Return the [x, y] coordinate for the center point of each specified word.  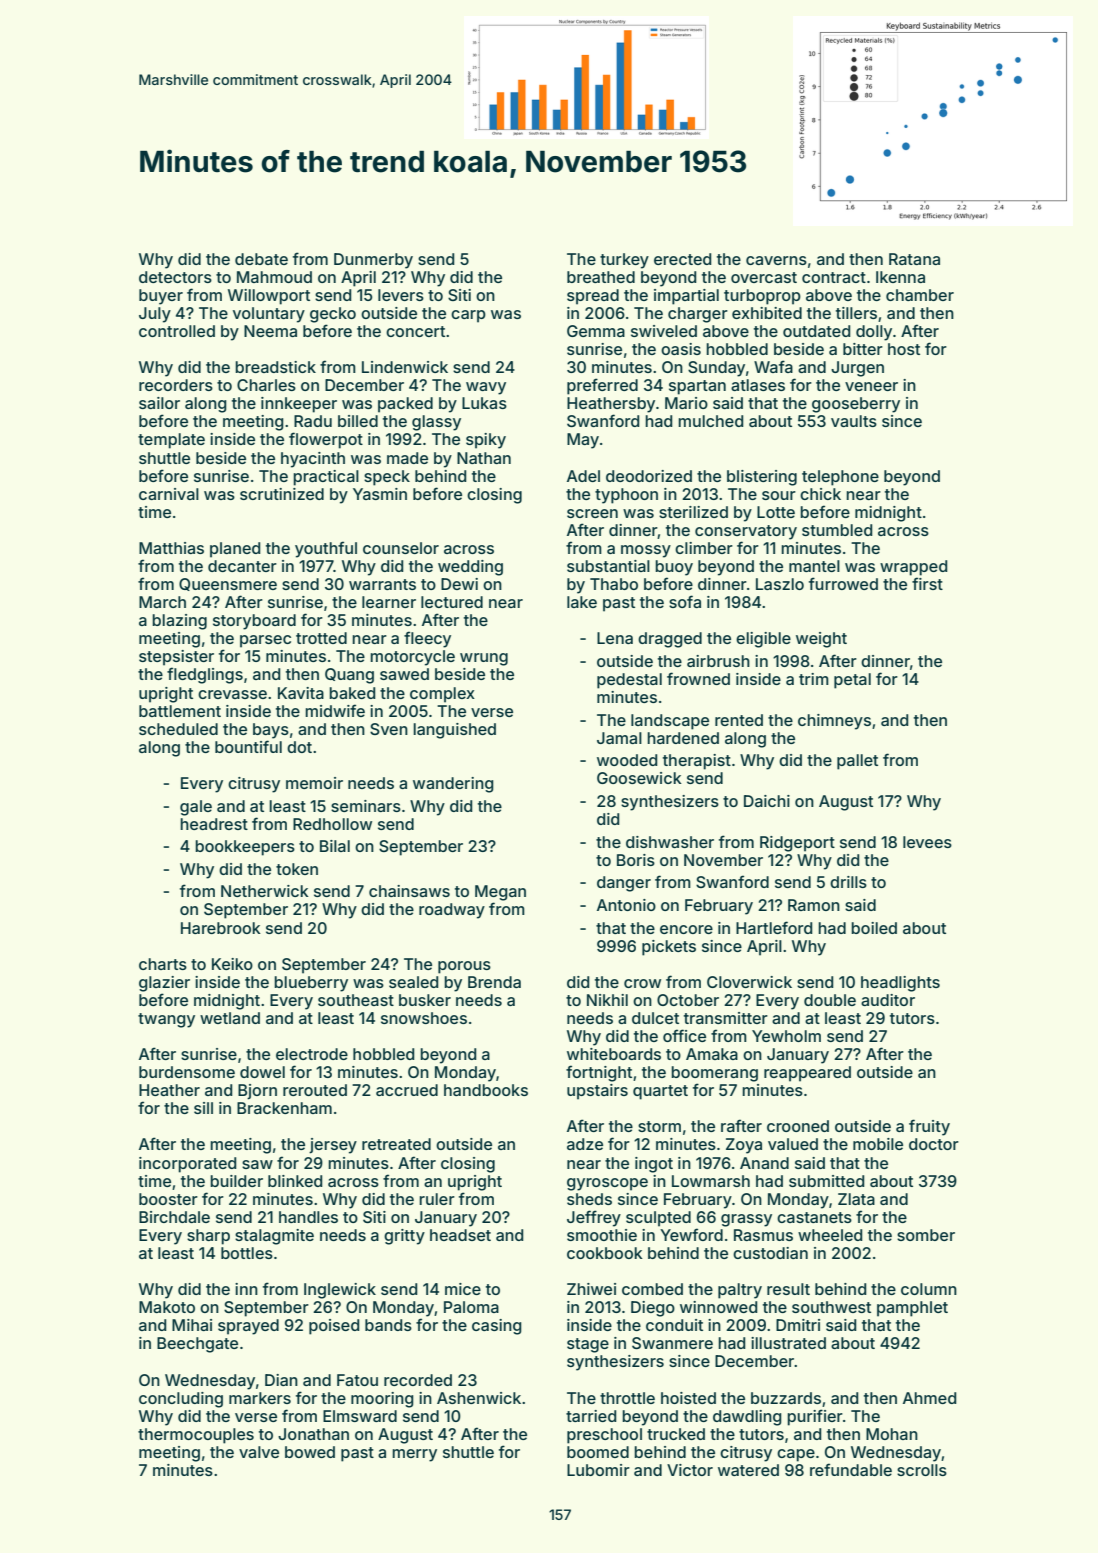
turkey [624, 261]
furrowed [843, 583]
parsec [265, 641]
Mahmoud [274, 277]
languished [454, 731]
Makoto [167, 1307]
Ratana [914, 259]
